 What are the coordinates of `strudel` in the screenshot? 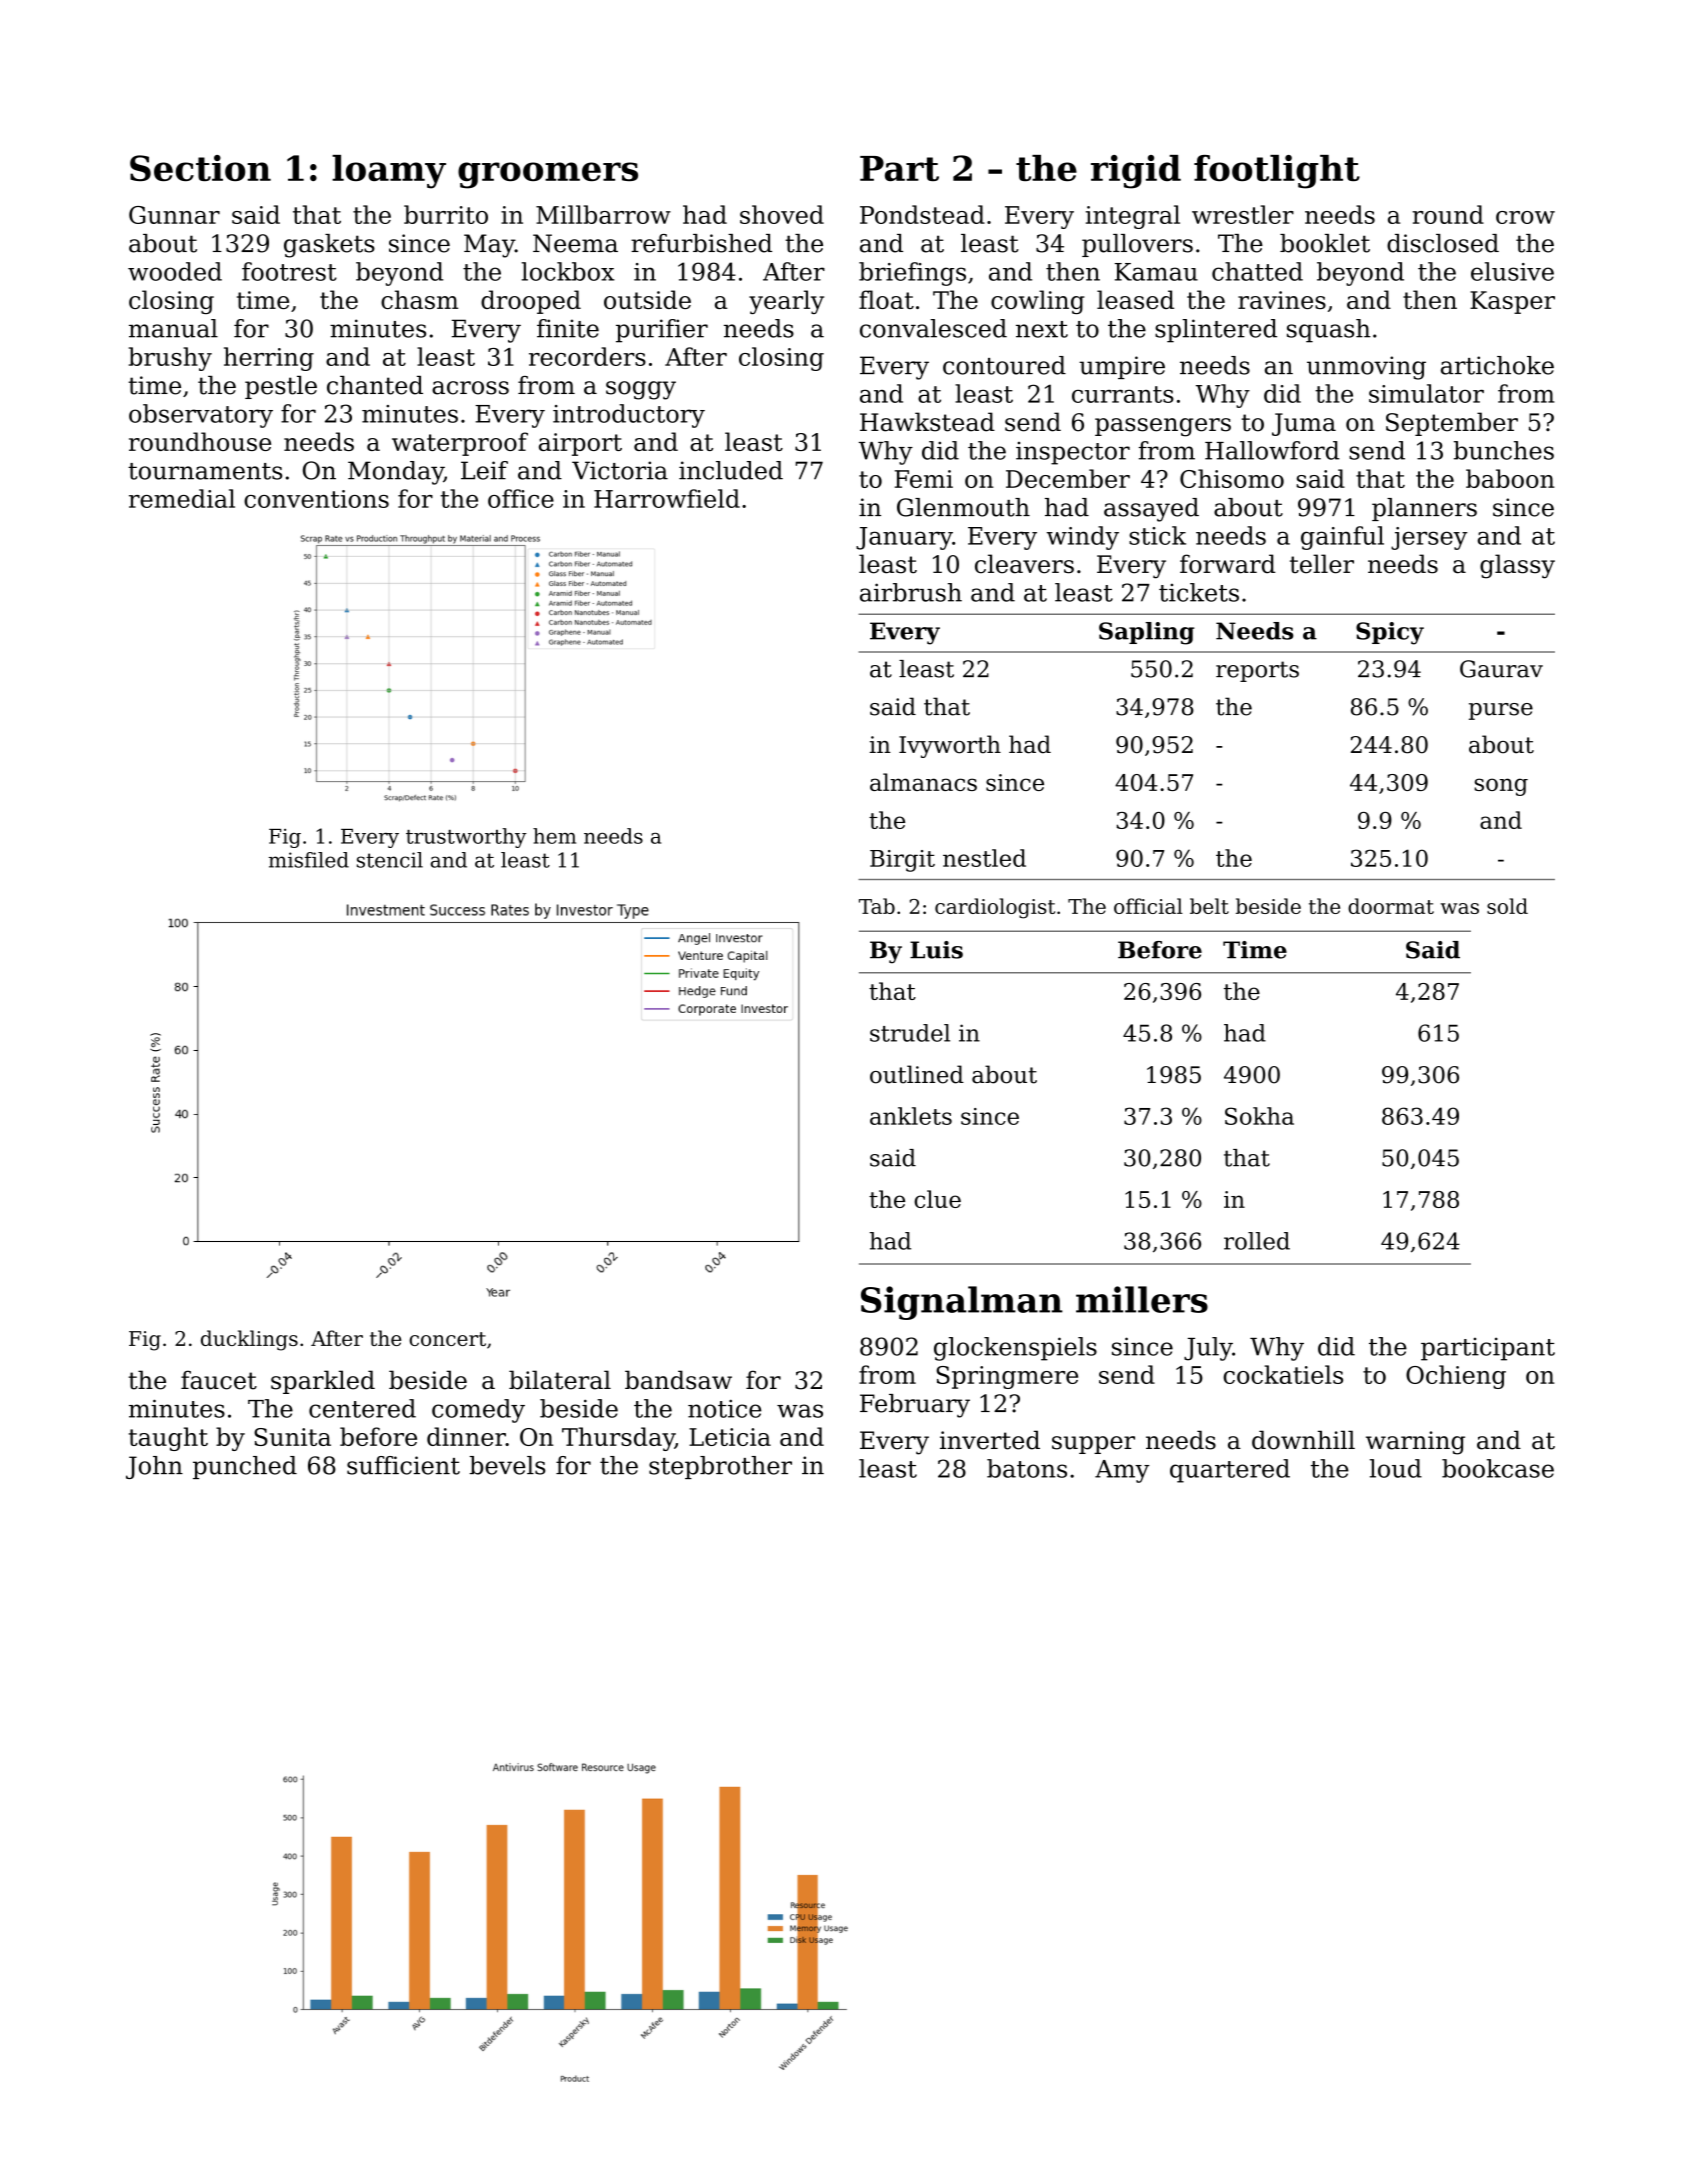 It's located at (910, 1033).
